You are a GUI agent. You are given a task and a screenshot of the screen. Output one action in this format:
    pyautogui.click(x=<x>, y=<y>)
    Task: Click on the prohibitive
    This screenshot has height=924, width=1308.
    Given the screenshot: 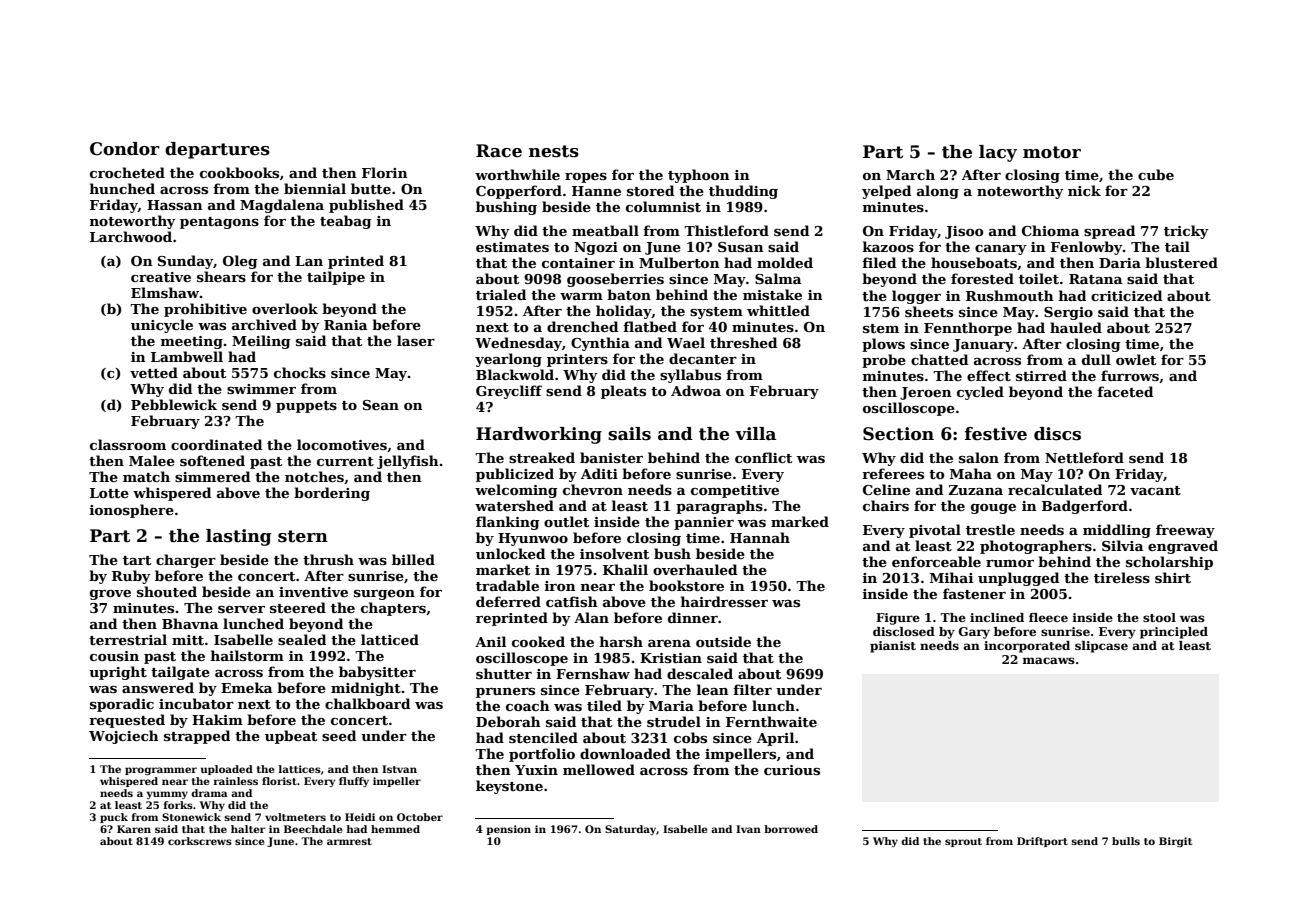 What is the action you would take?
    pyautogui.click(x=205, y=310)
